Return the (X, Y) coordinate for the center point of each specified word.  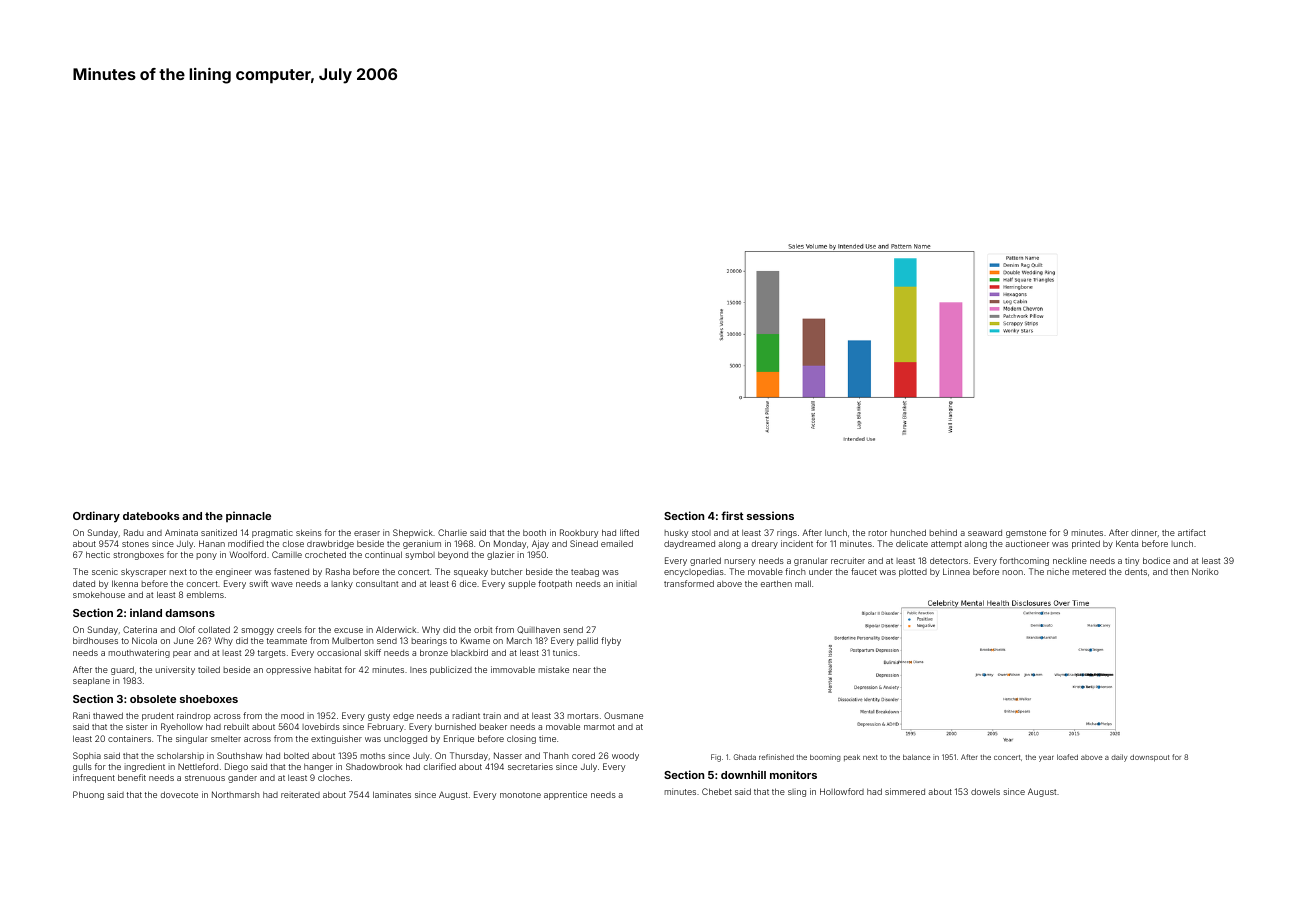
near (582, 670)
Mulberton (353, 640)
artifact (1192, 532)
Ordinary (96, 517)
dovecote (179, 794)
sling (797, 793)
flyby (611, 641)
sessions (770, 515)
